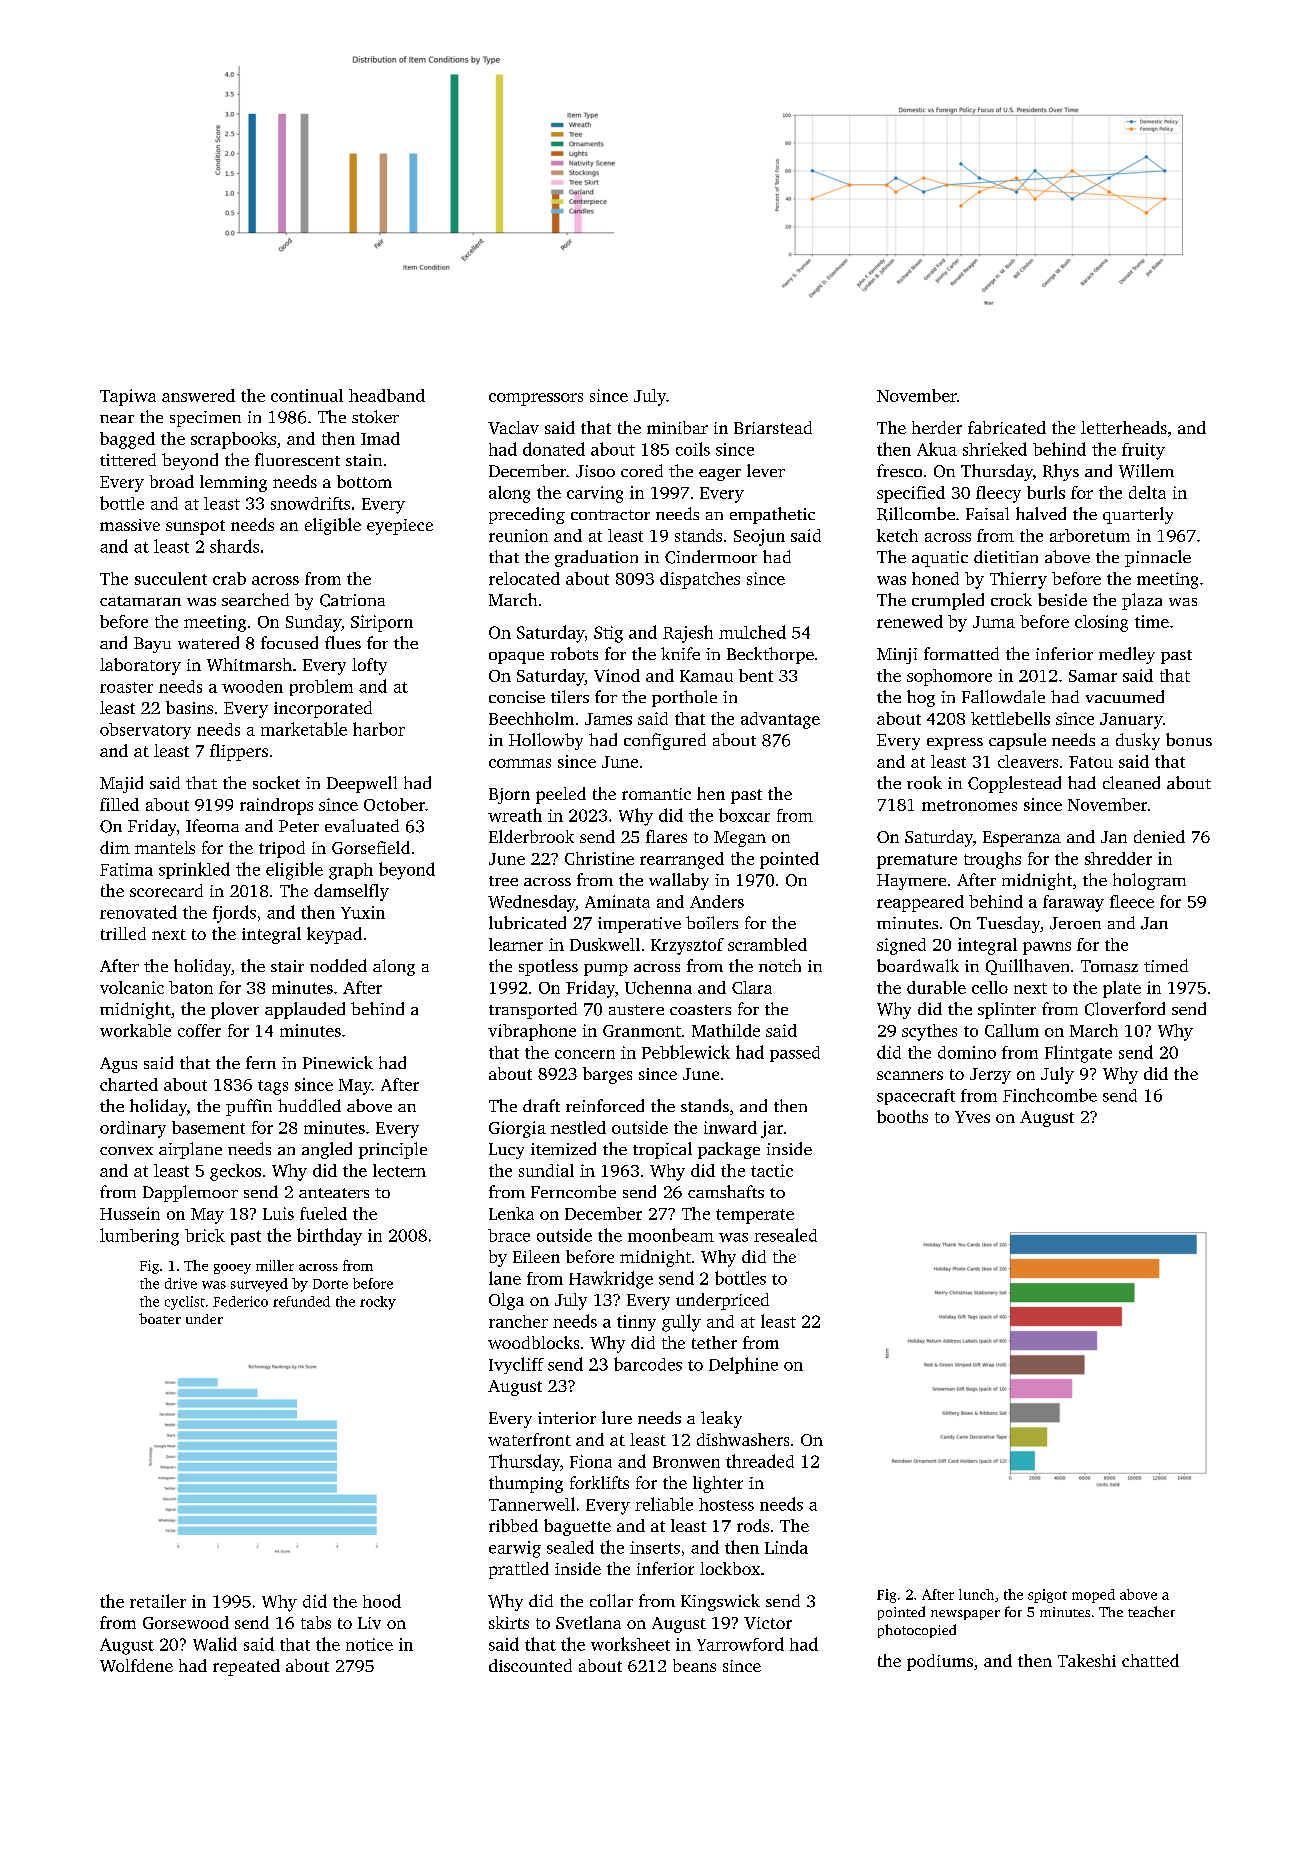 The width and height of the screenshot is (1313, 1857). I want to click on beans, so click(694, 1665).
